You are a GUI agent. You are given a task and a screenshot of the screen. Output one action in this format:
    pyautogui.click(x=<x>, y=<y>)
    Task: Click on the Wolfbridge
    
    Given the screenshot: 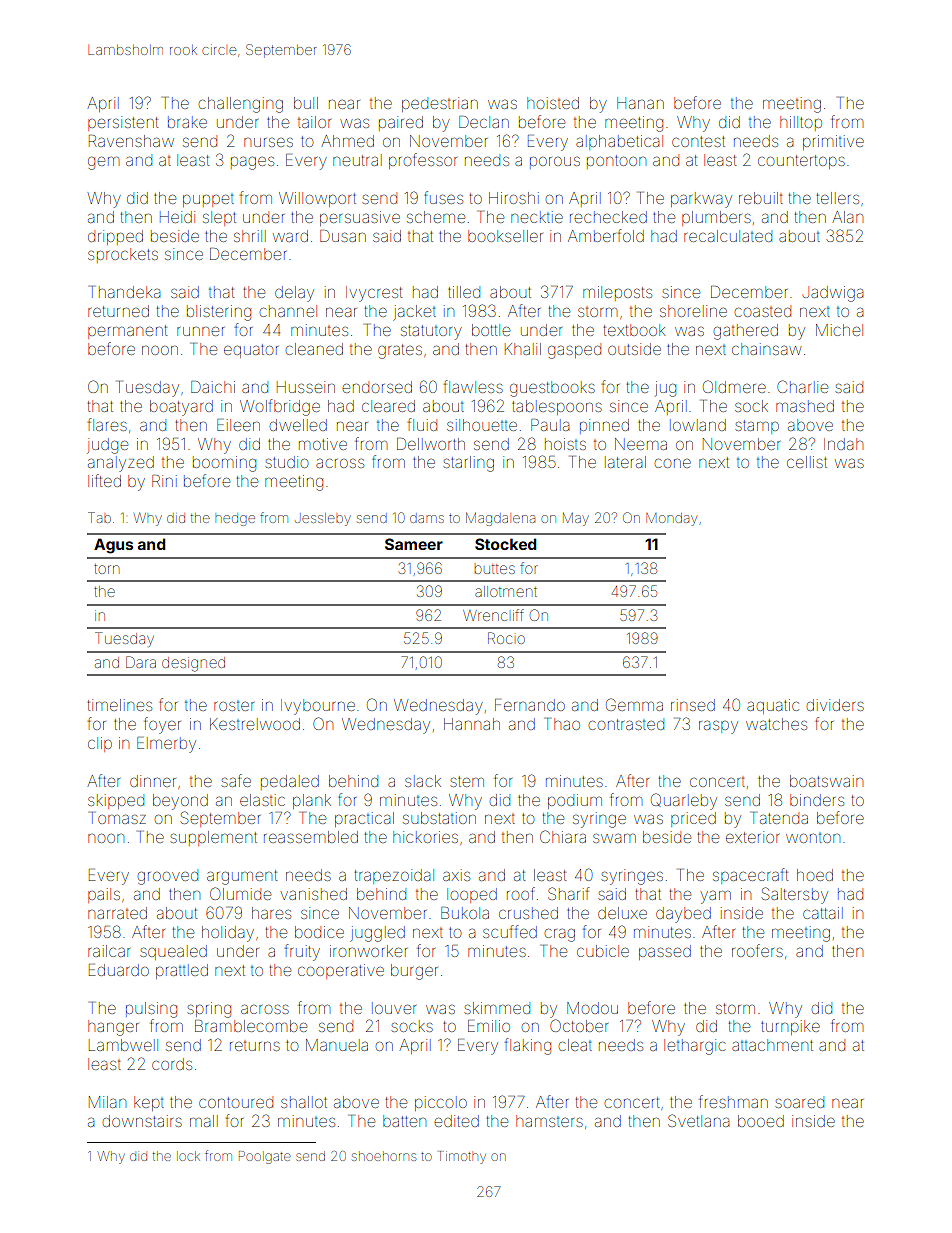 What is the action you would take?
    pyautogui.click(x=280, y=407)
